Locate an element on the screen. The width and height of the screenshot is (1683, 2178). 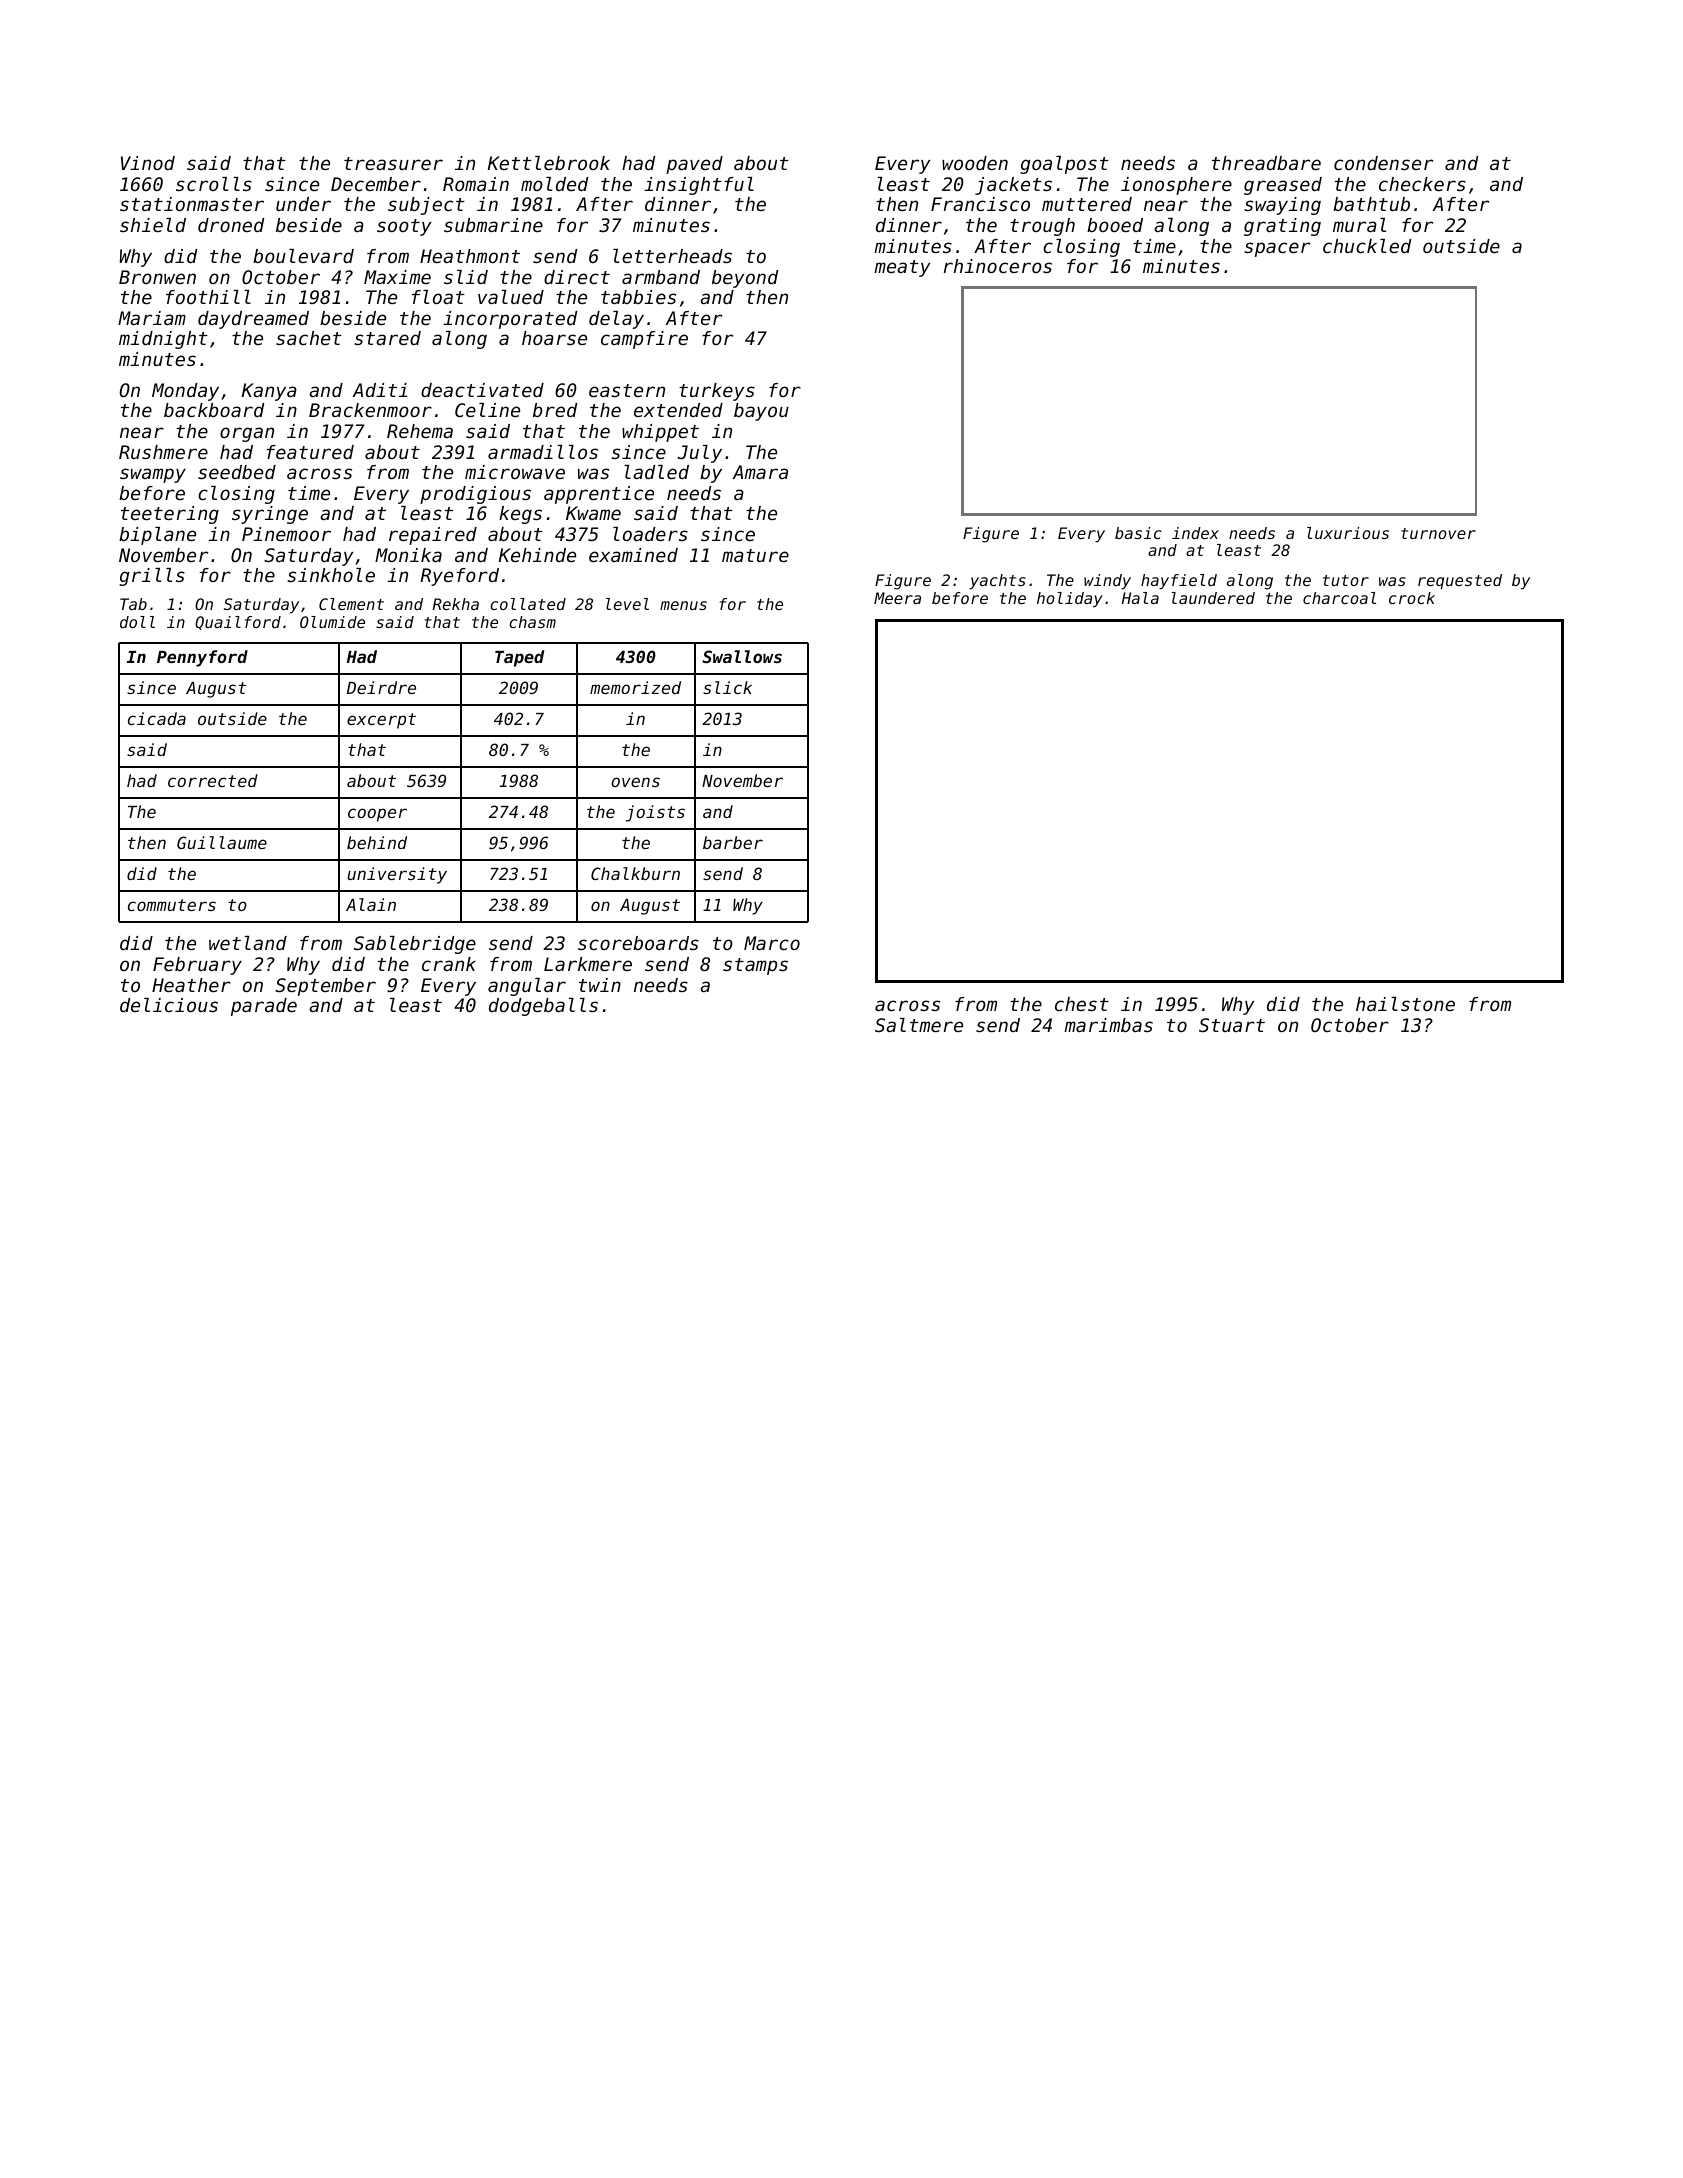
bayou is located at coordinates (761, 412).
